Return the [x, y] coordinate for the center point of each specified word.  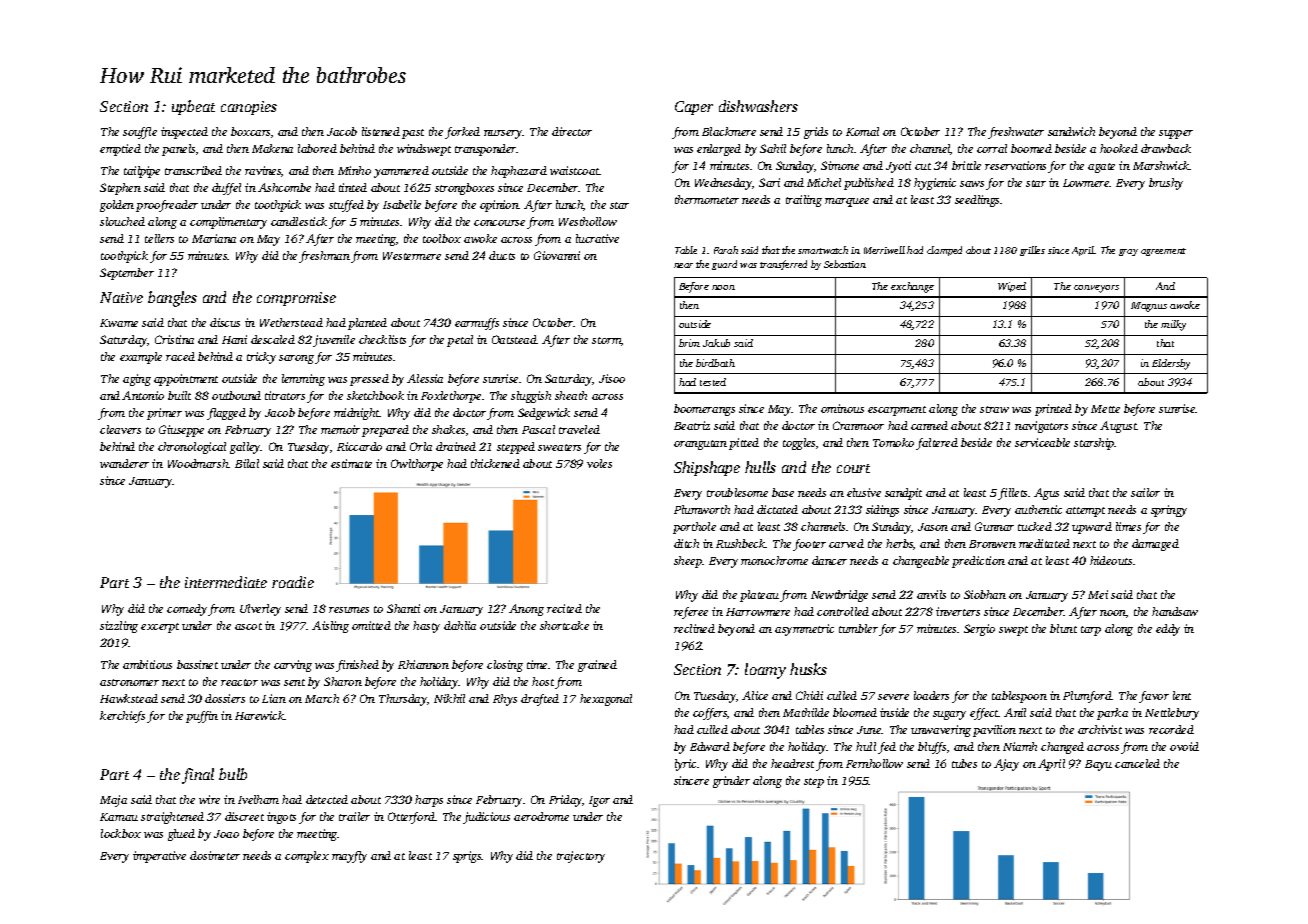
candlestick [299, 221]
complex [307, 857]
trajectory [581, 857]
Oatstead [514, 339]
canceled [1137, 763]
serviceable [1042, 442]
